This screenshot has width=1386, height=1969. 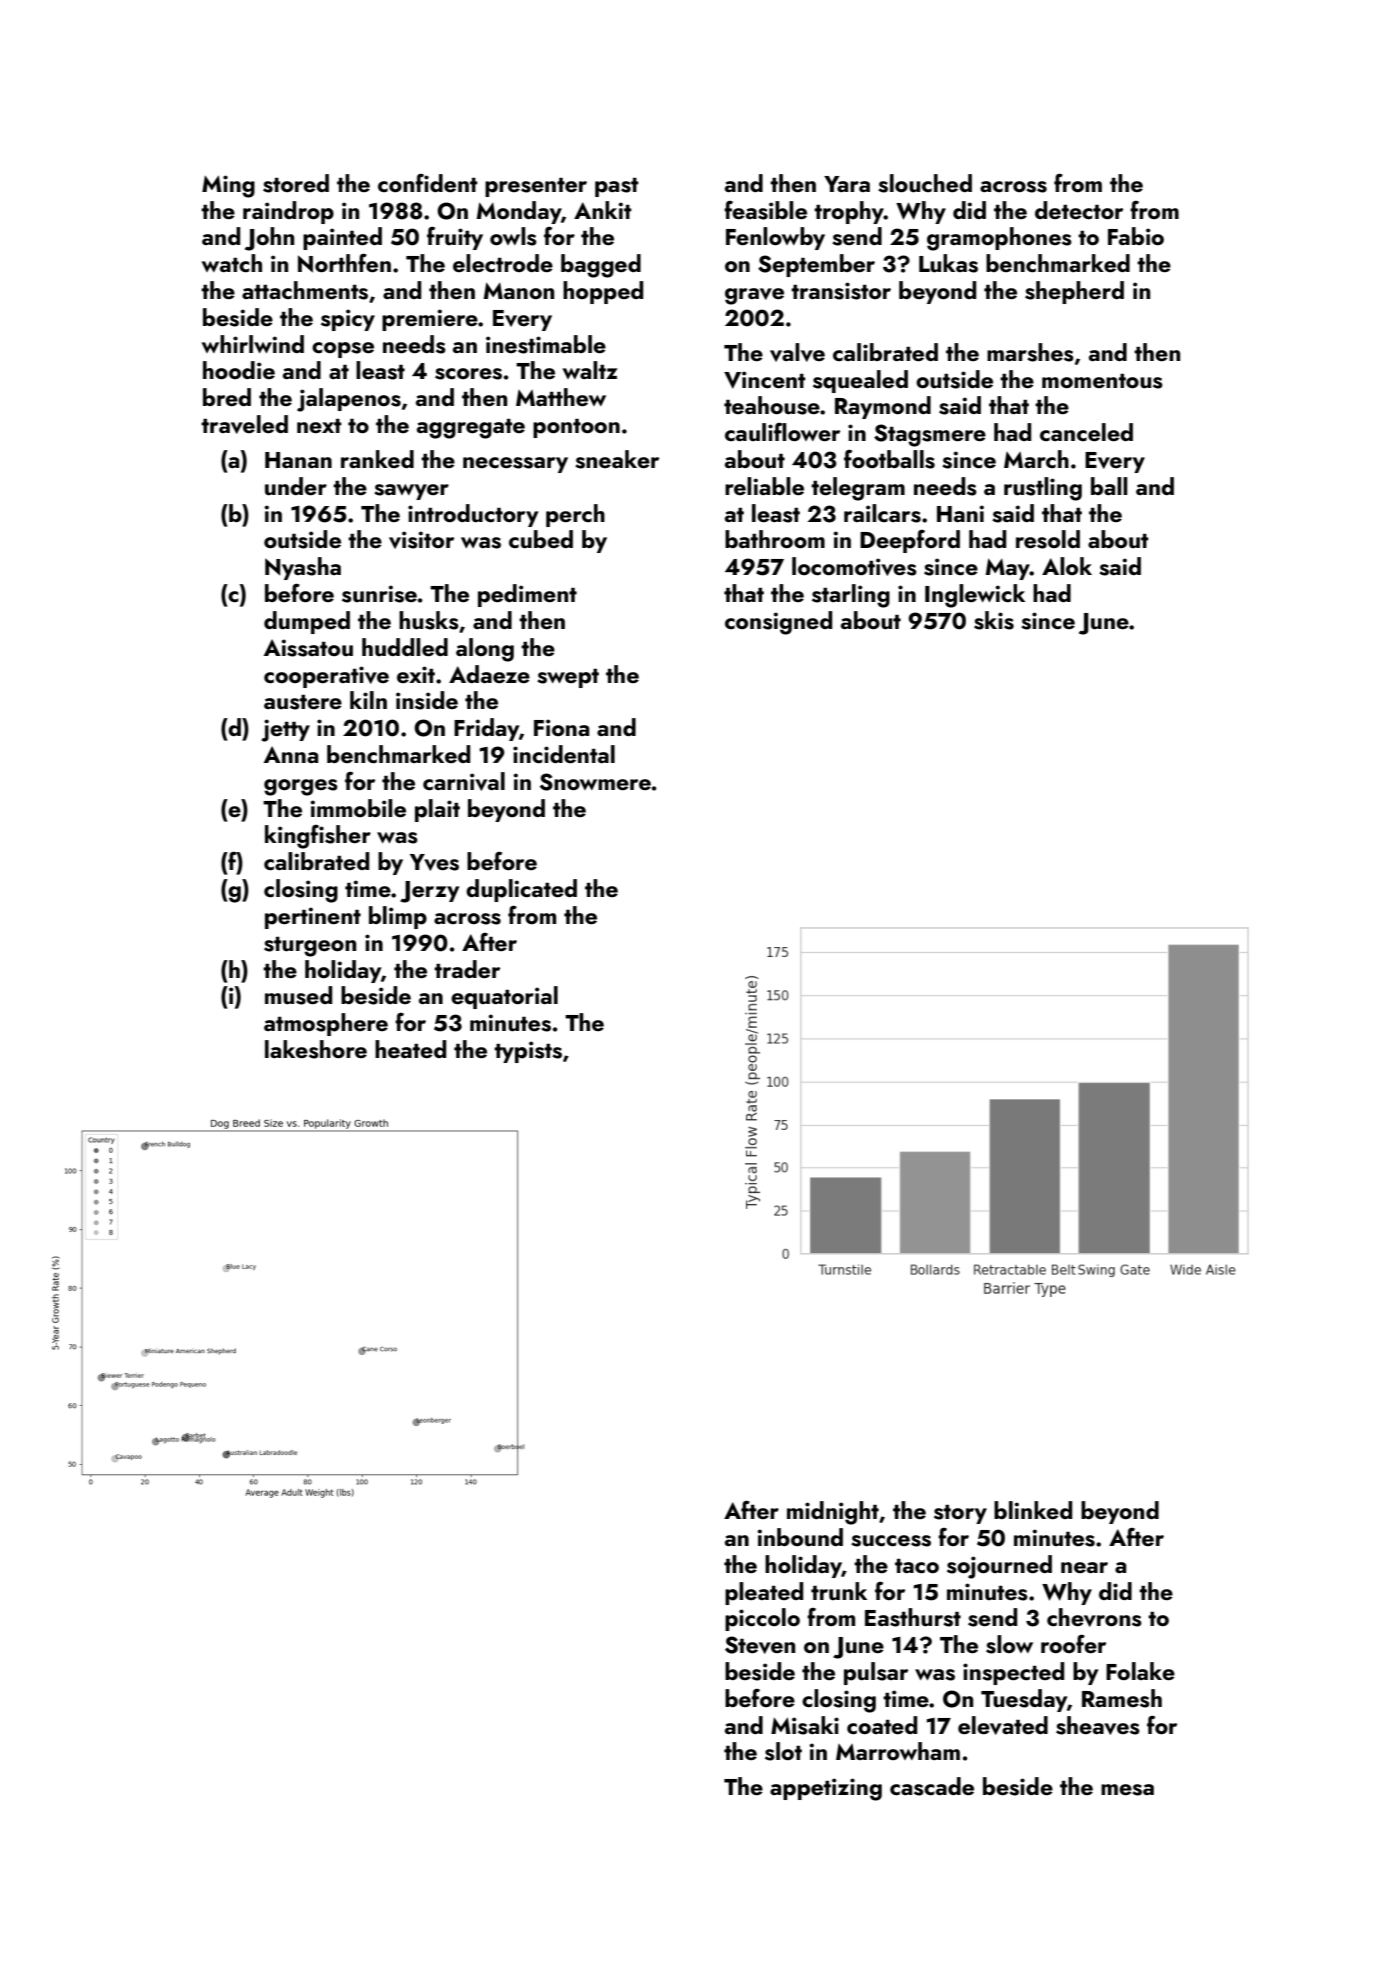 What do you see at coordinates (313, 918) in the screenshot?
I see `pertinent` at bounding box center [313, 918].
